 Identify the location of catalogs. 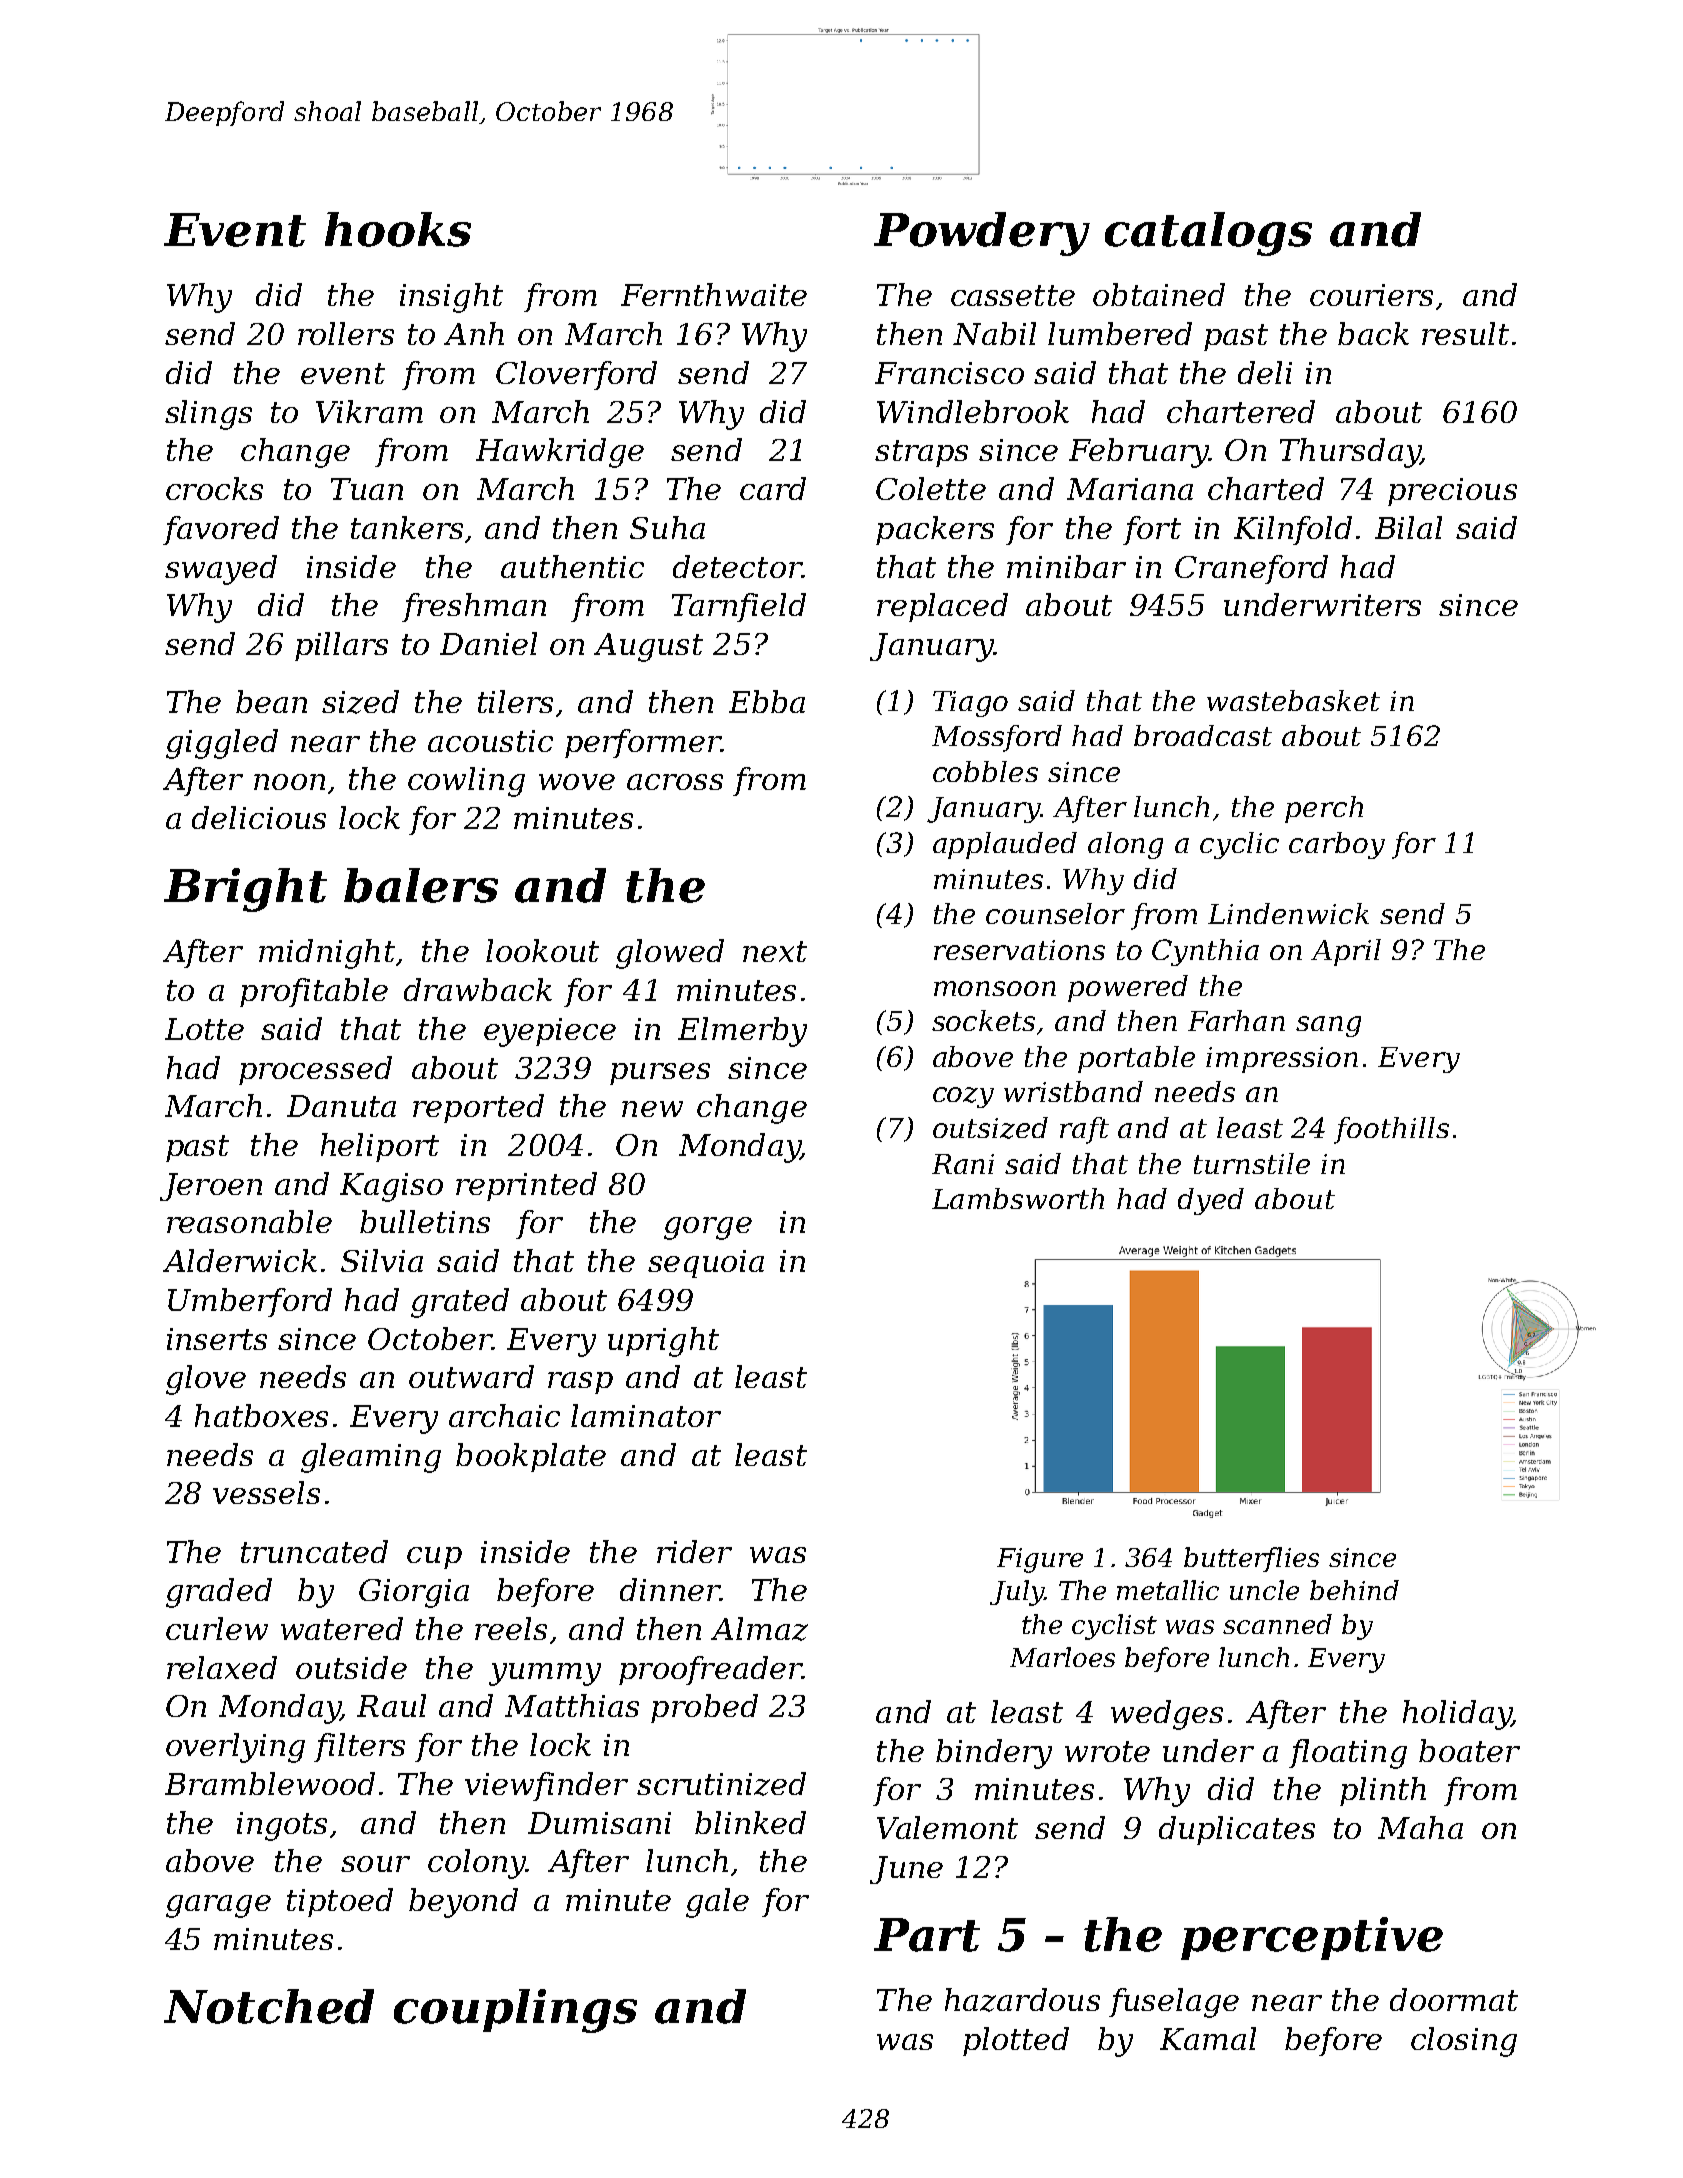
(1208, 234).
